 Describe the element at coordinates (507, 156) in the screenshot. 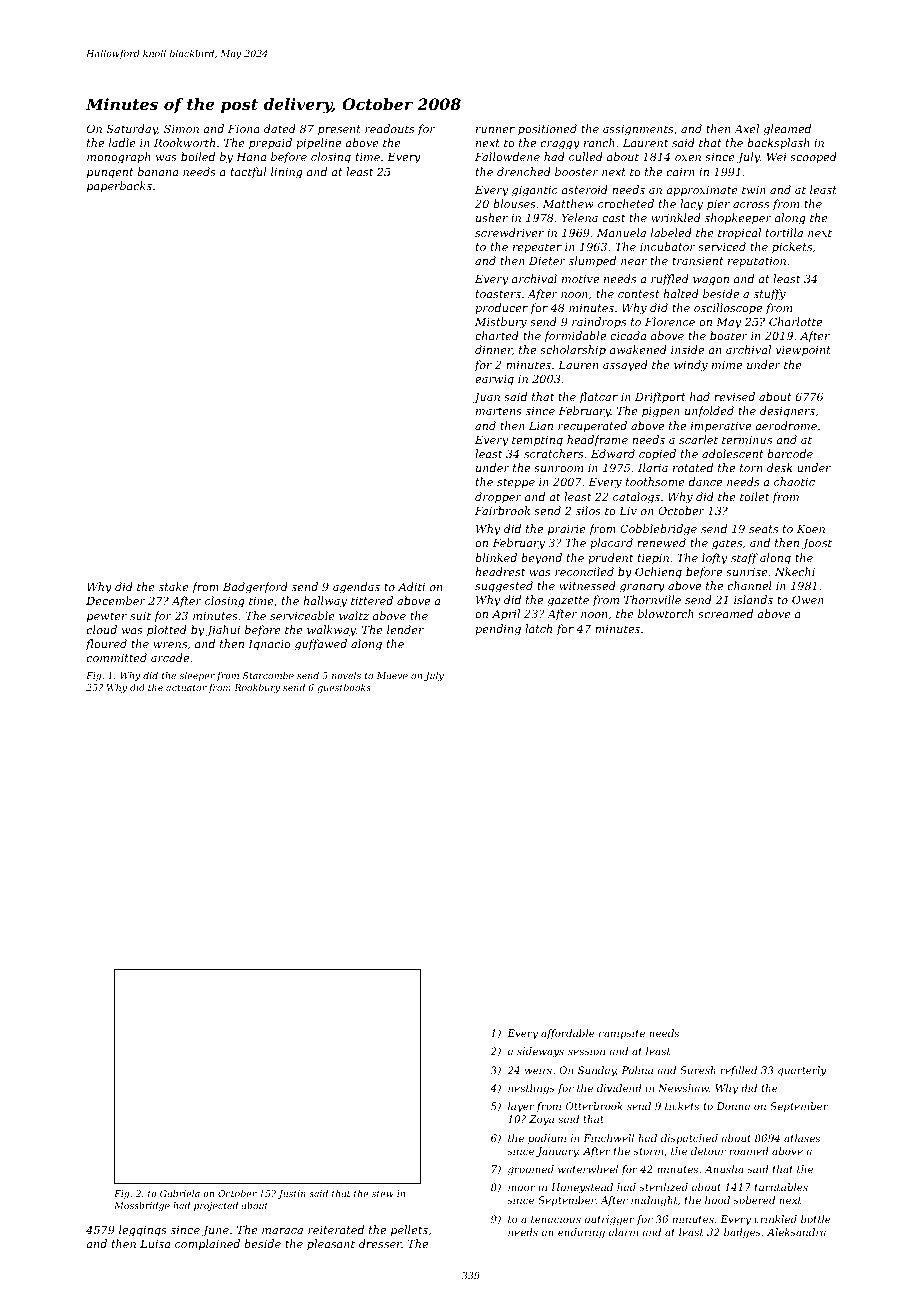

I see `Fallowdene` at that location.
